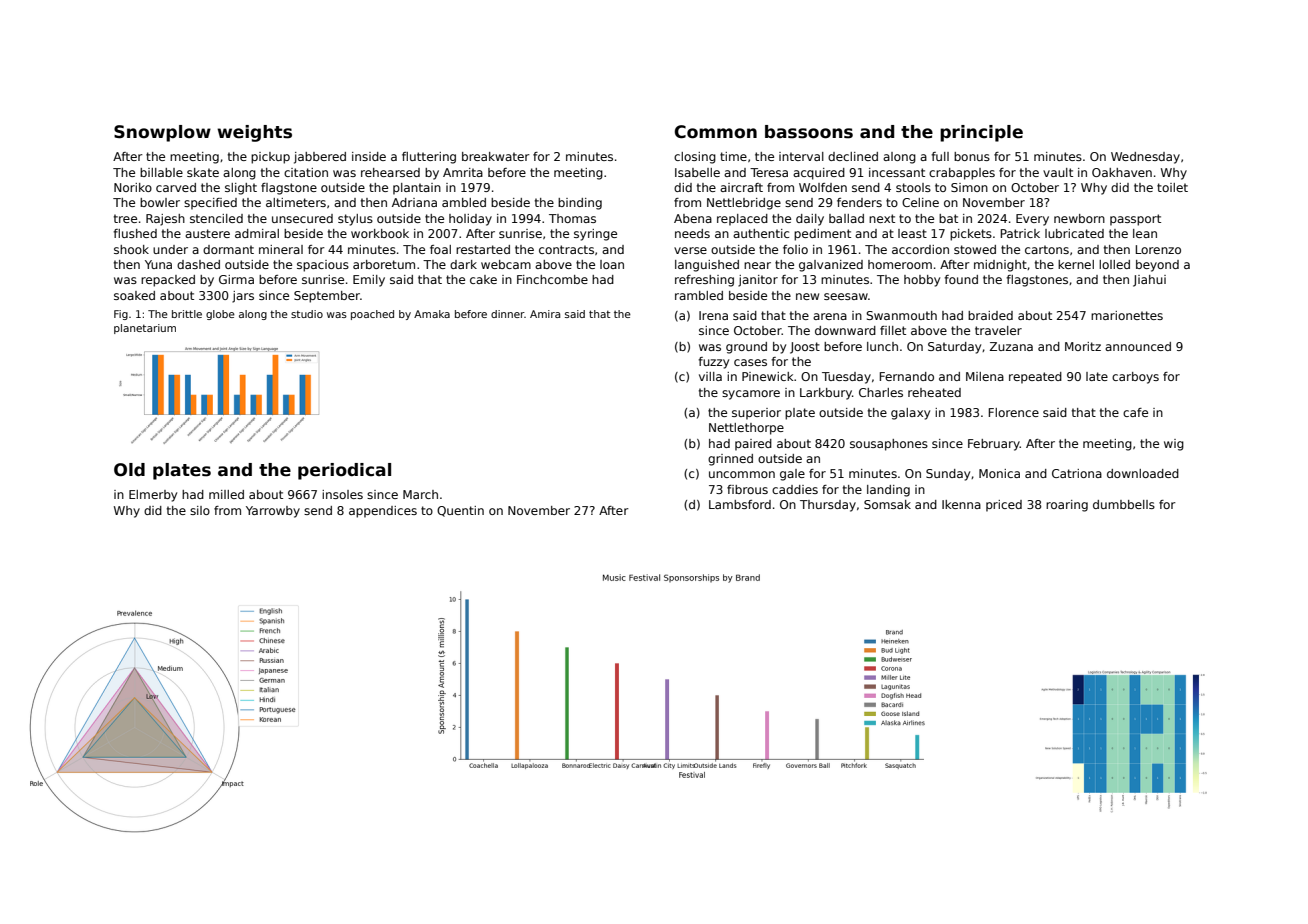 Image resolution: width=1308 pixels, height=924 pixels. What do you see at coordinates (690, 250) in the page?
I see `verse` at bounding box center [690, 250].
